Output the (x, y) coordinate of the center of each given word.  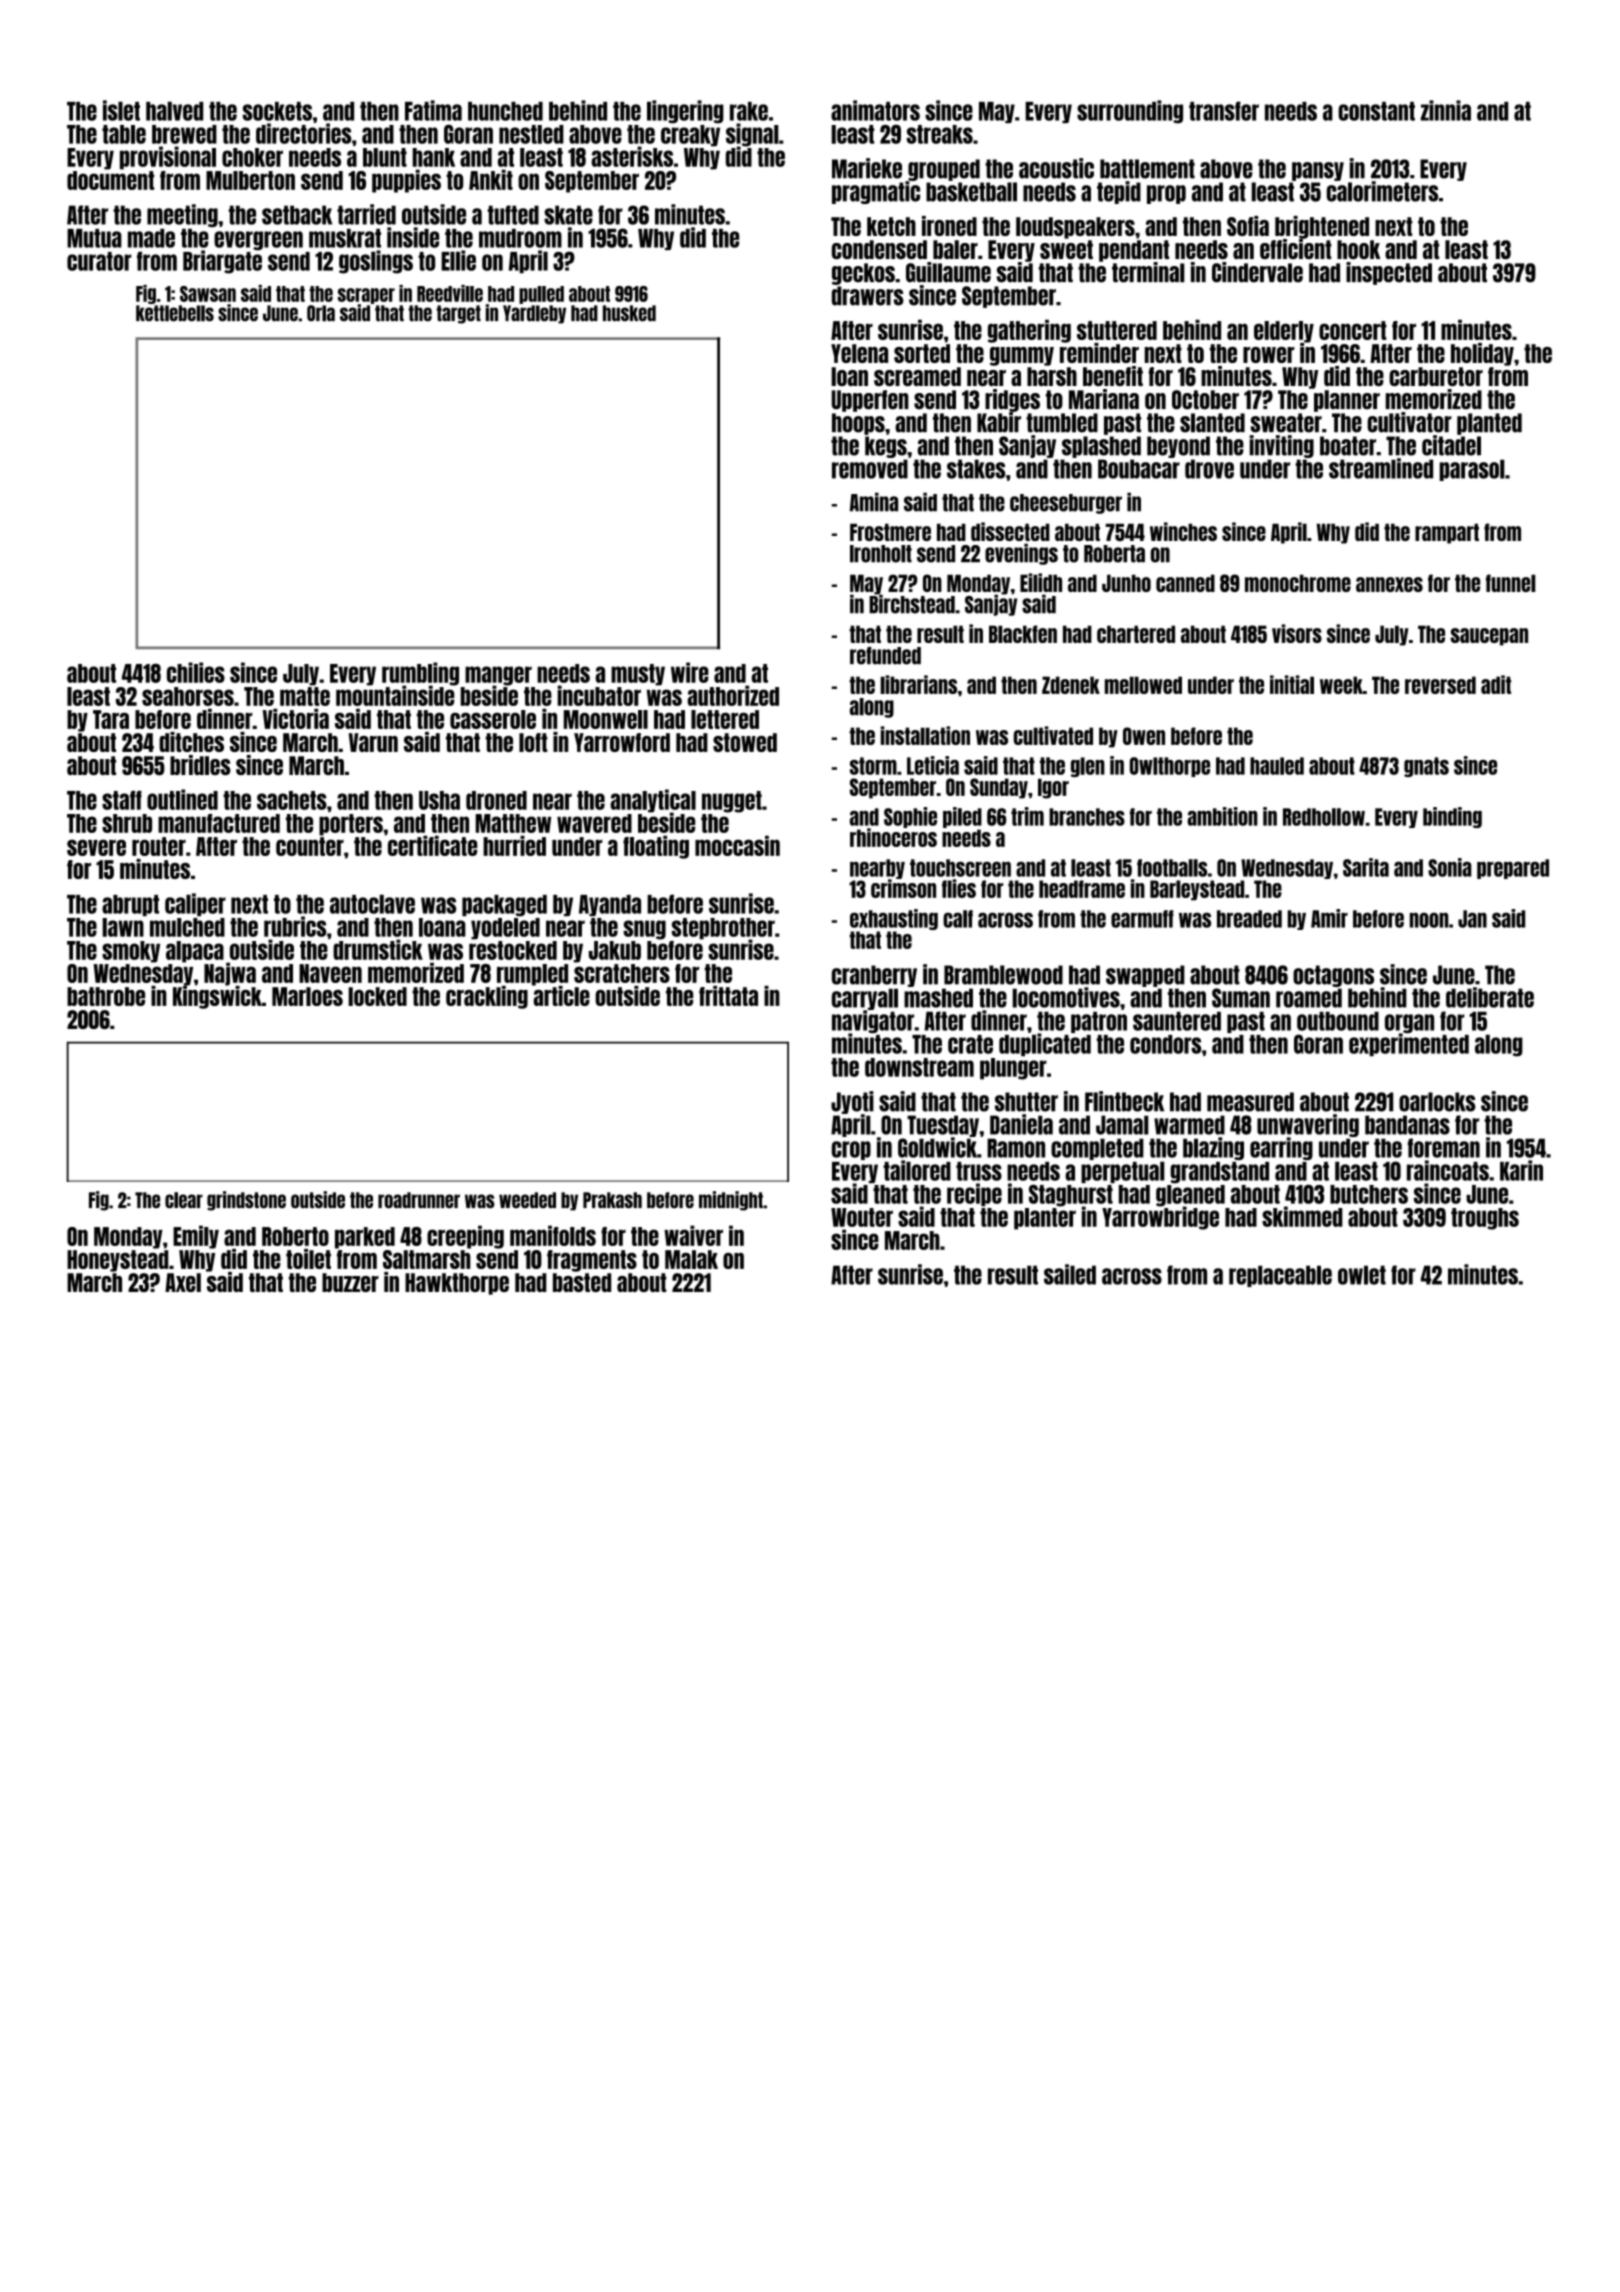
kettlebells (175, 313)
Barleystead (1197, 890)
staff (122, 800)
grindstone (246, 1201)
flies (959, 888)
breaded (1249, 919)
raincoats (1448, 1170)
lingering (685, 112)
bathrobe (106, 996)
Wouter (862, 1217)
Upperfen (870, 401)
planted (1489, 424)
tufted (513, 215)
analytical (653, 800)
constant (1376, 111)
